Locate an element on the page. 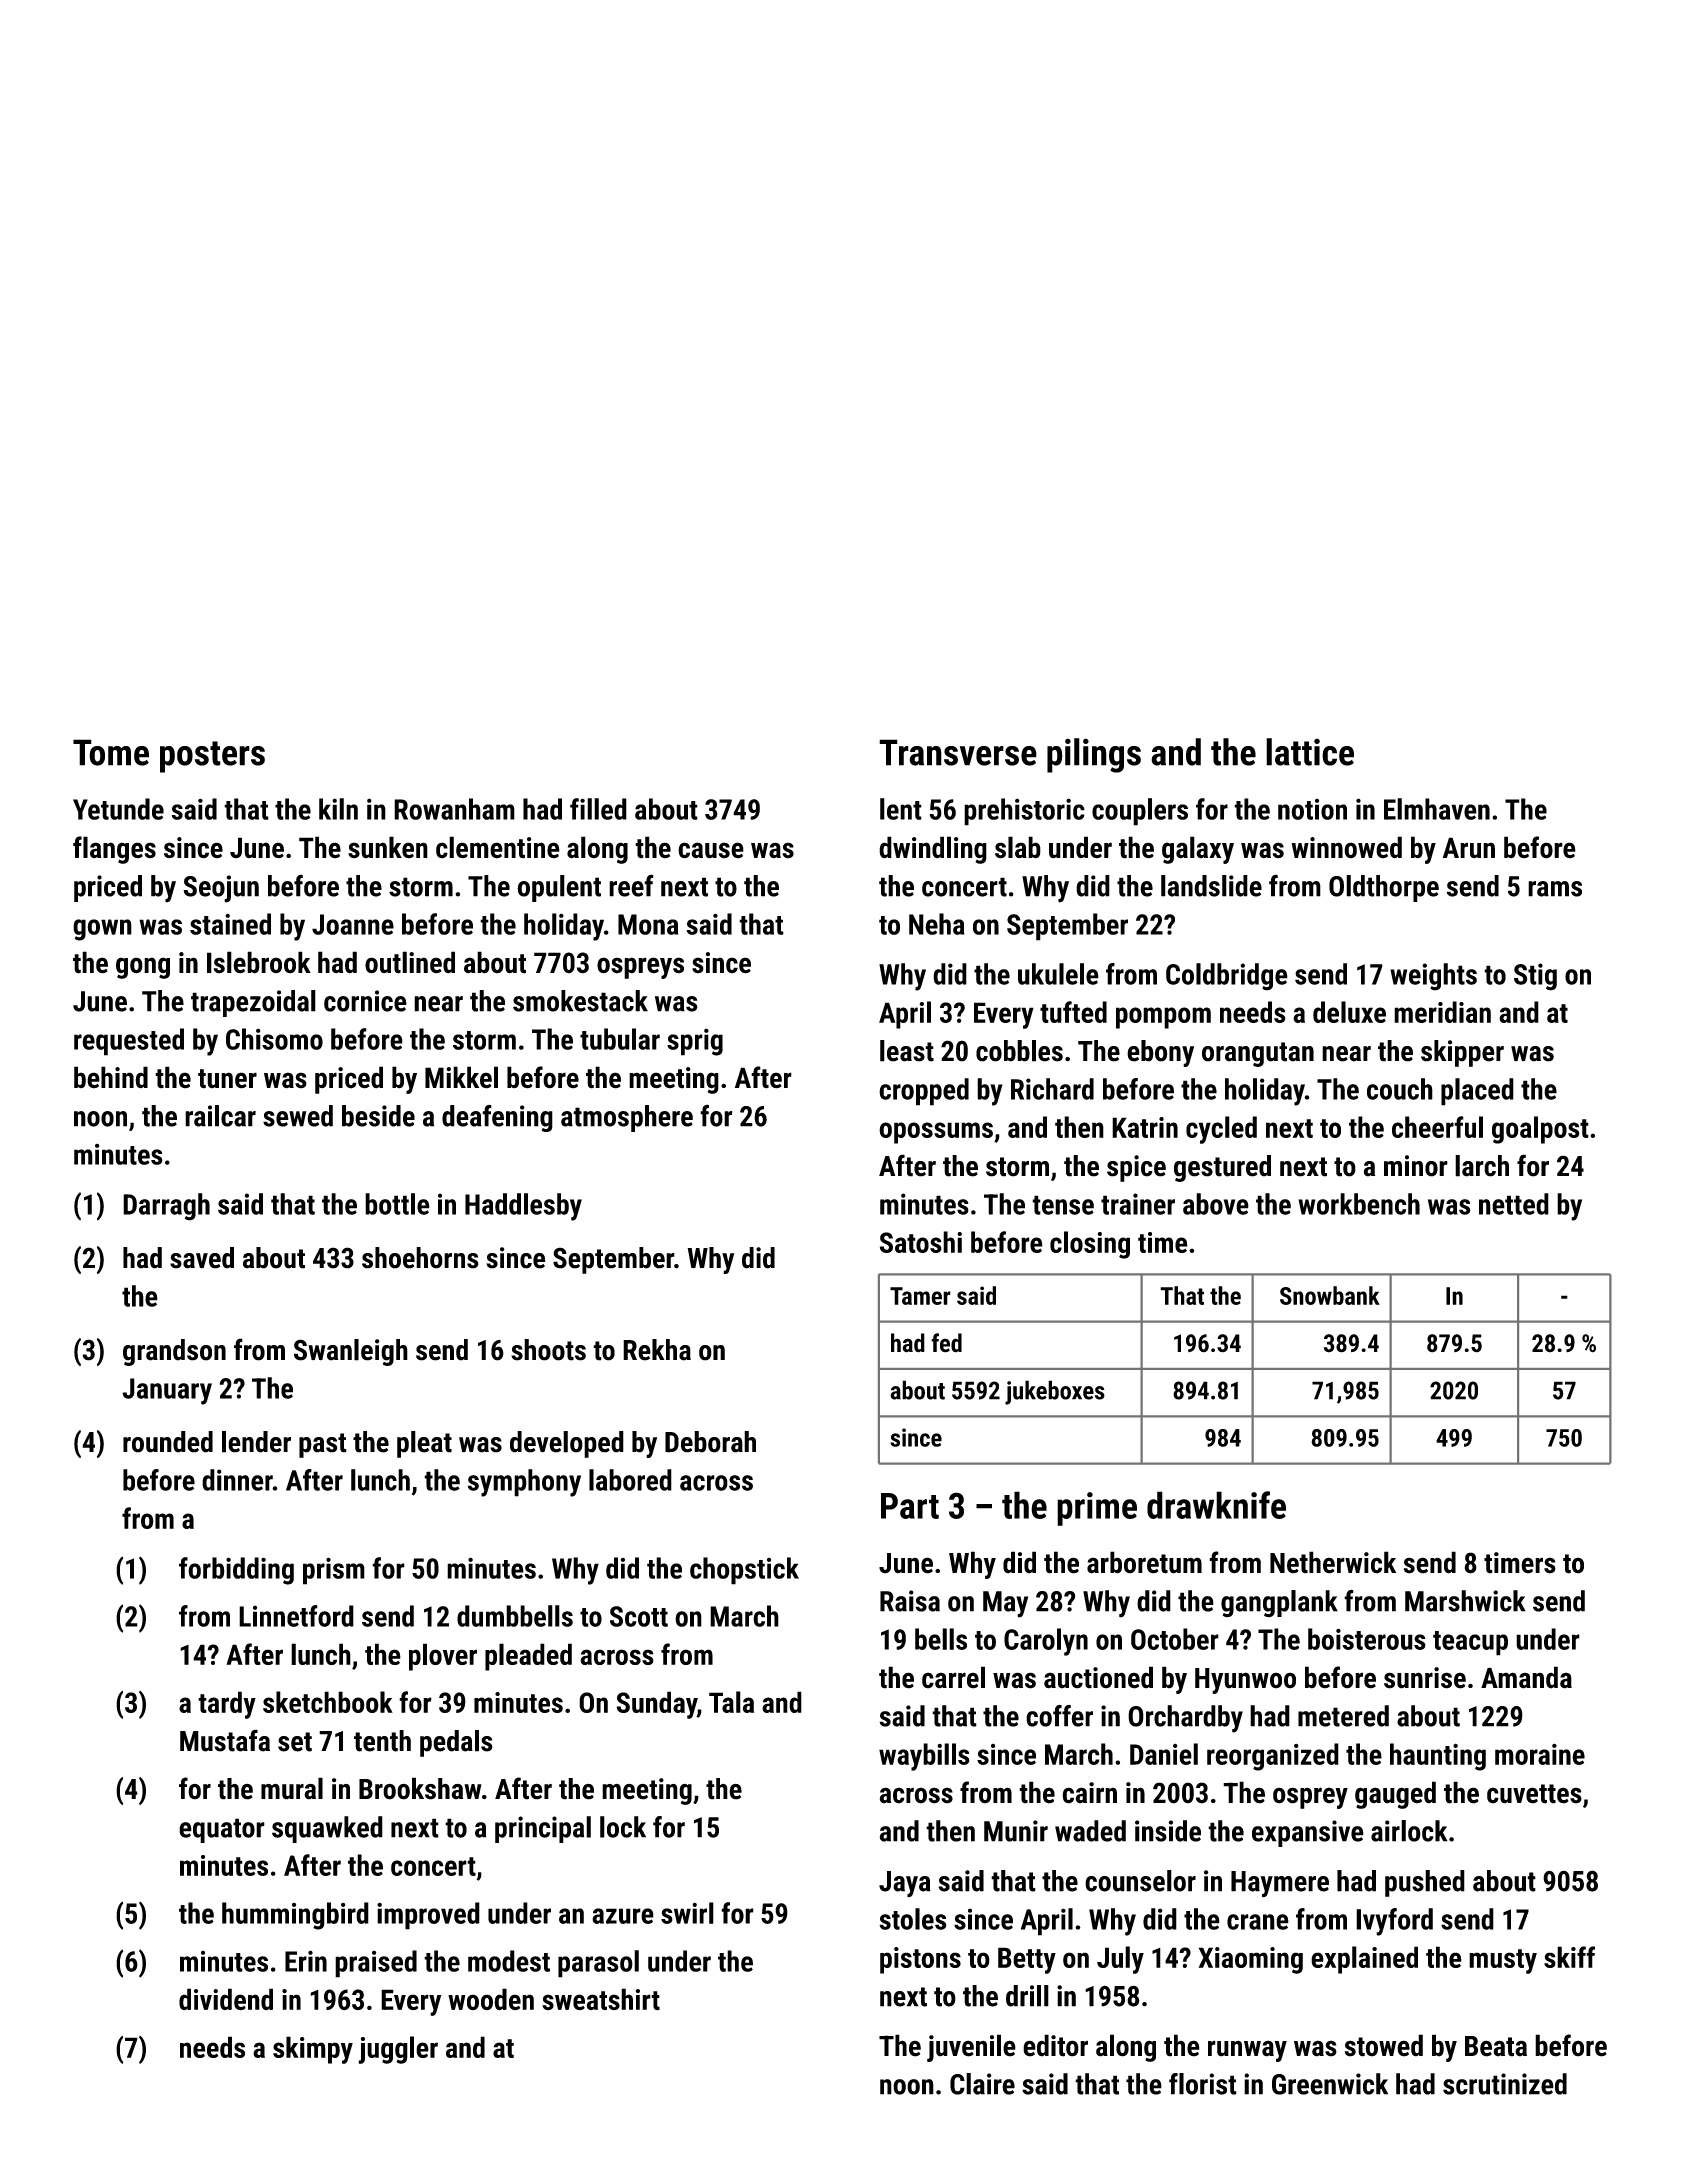 The width and height of the document is (1683, 2178). Deborah is located at coordinates (710, 1442).
